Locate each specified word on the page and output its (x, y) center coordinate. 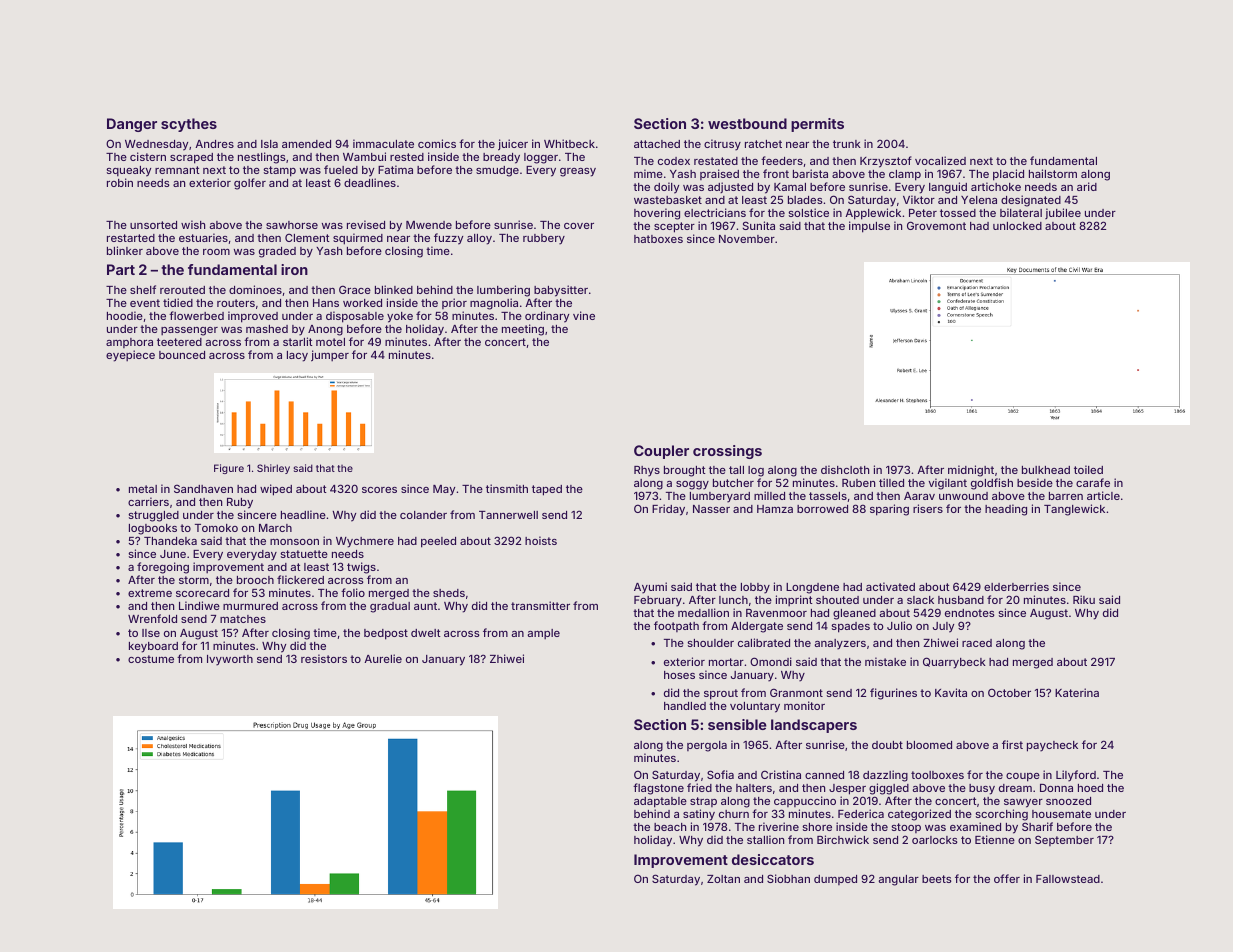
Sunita (759, 225)
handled (685, 706)
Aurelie (383, 658)
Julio (899, 625)
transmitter (540, 605)
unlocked (1017, 226)
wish (193, 224)
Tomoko (216, 528)
